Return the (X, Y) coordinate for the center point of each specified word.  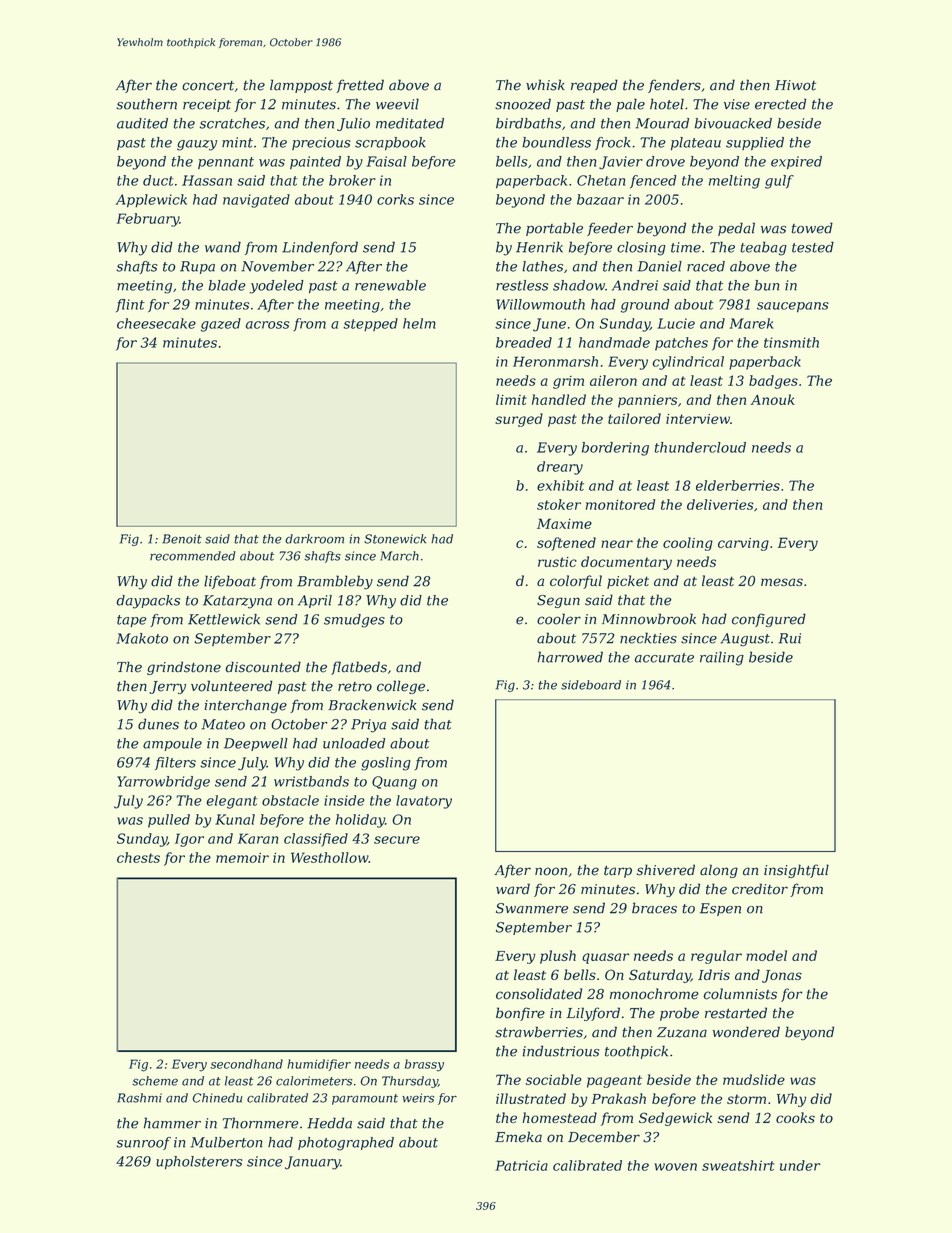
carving (743, 544)
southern (147, 104)
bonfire (520, 1014)
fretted (360, 86)
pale (630, 105)
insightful (796, 871)
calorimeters (314, 1081)
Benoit (182, 539)
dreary (560, 468)
